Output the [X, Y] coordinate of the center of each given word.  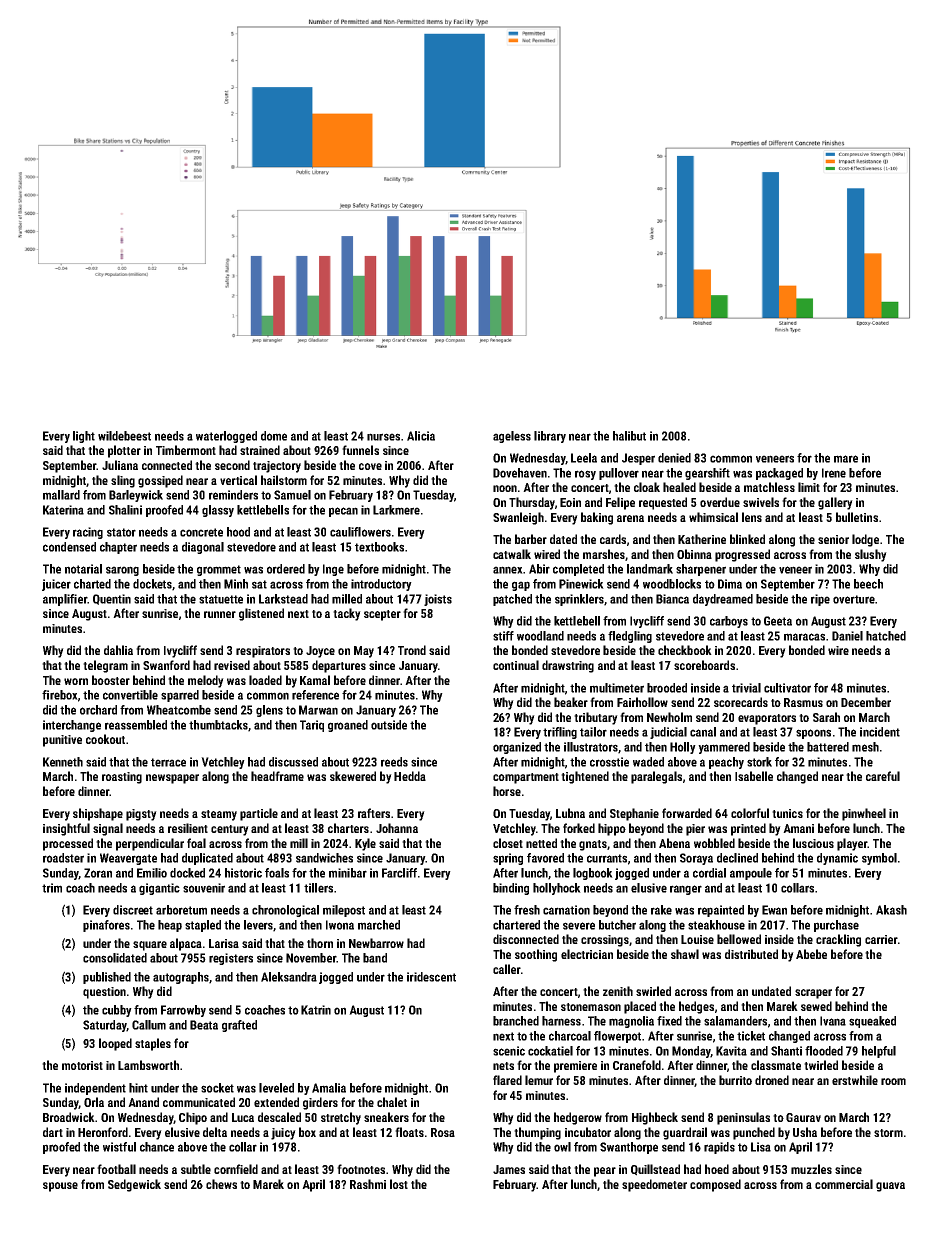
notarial [83, 569]
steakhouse [716, 925]
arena [630, 518]
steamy [219, 815]
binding [511, 889]
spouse [60, 1187]
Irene [834, 473]
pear [605, 1172]
